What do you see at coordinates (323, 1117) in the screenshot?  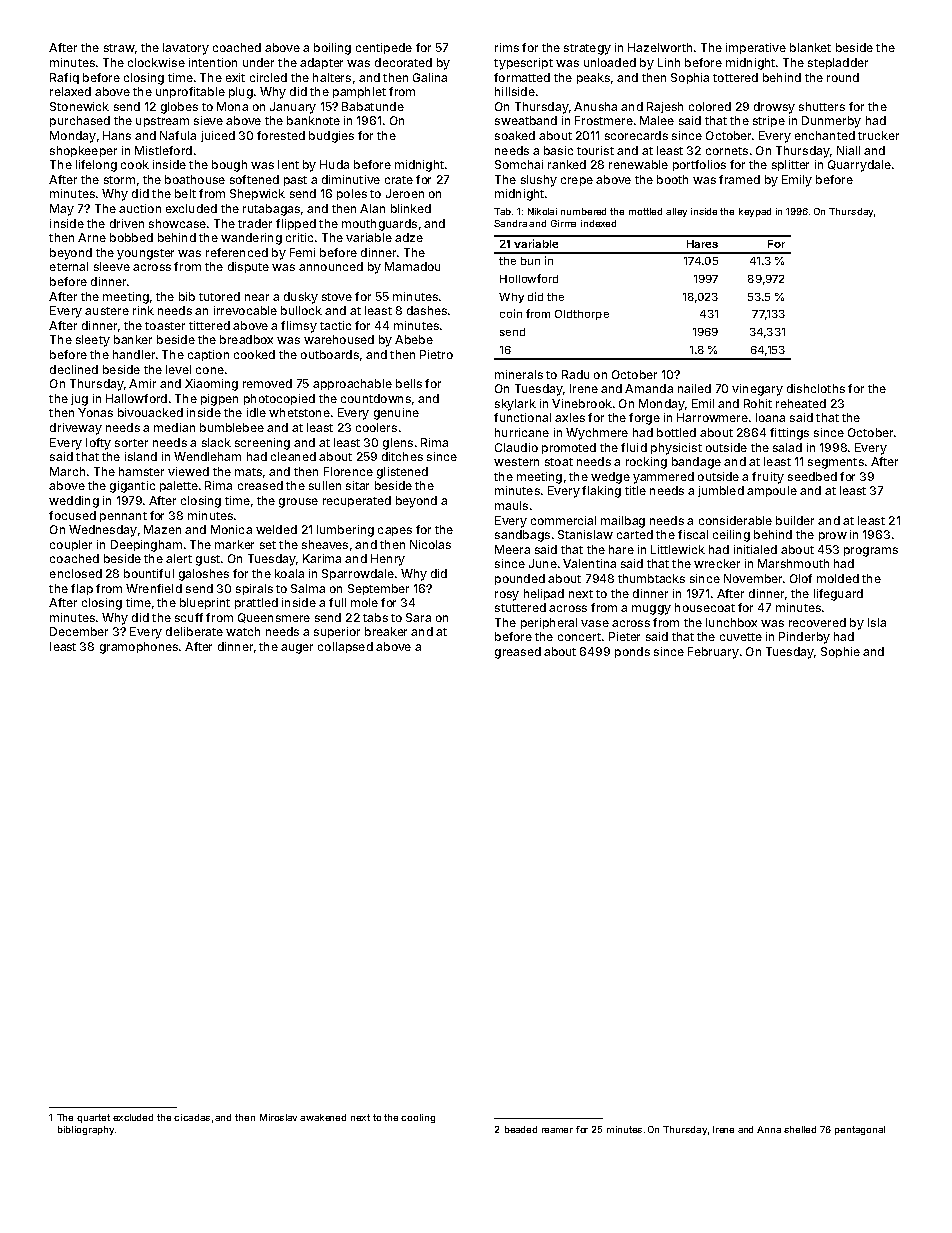 I see `awakened` at bounding box center [323, 1117].
